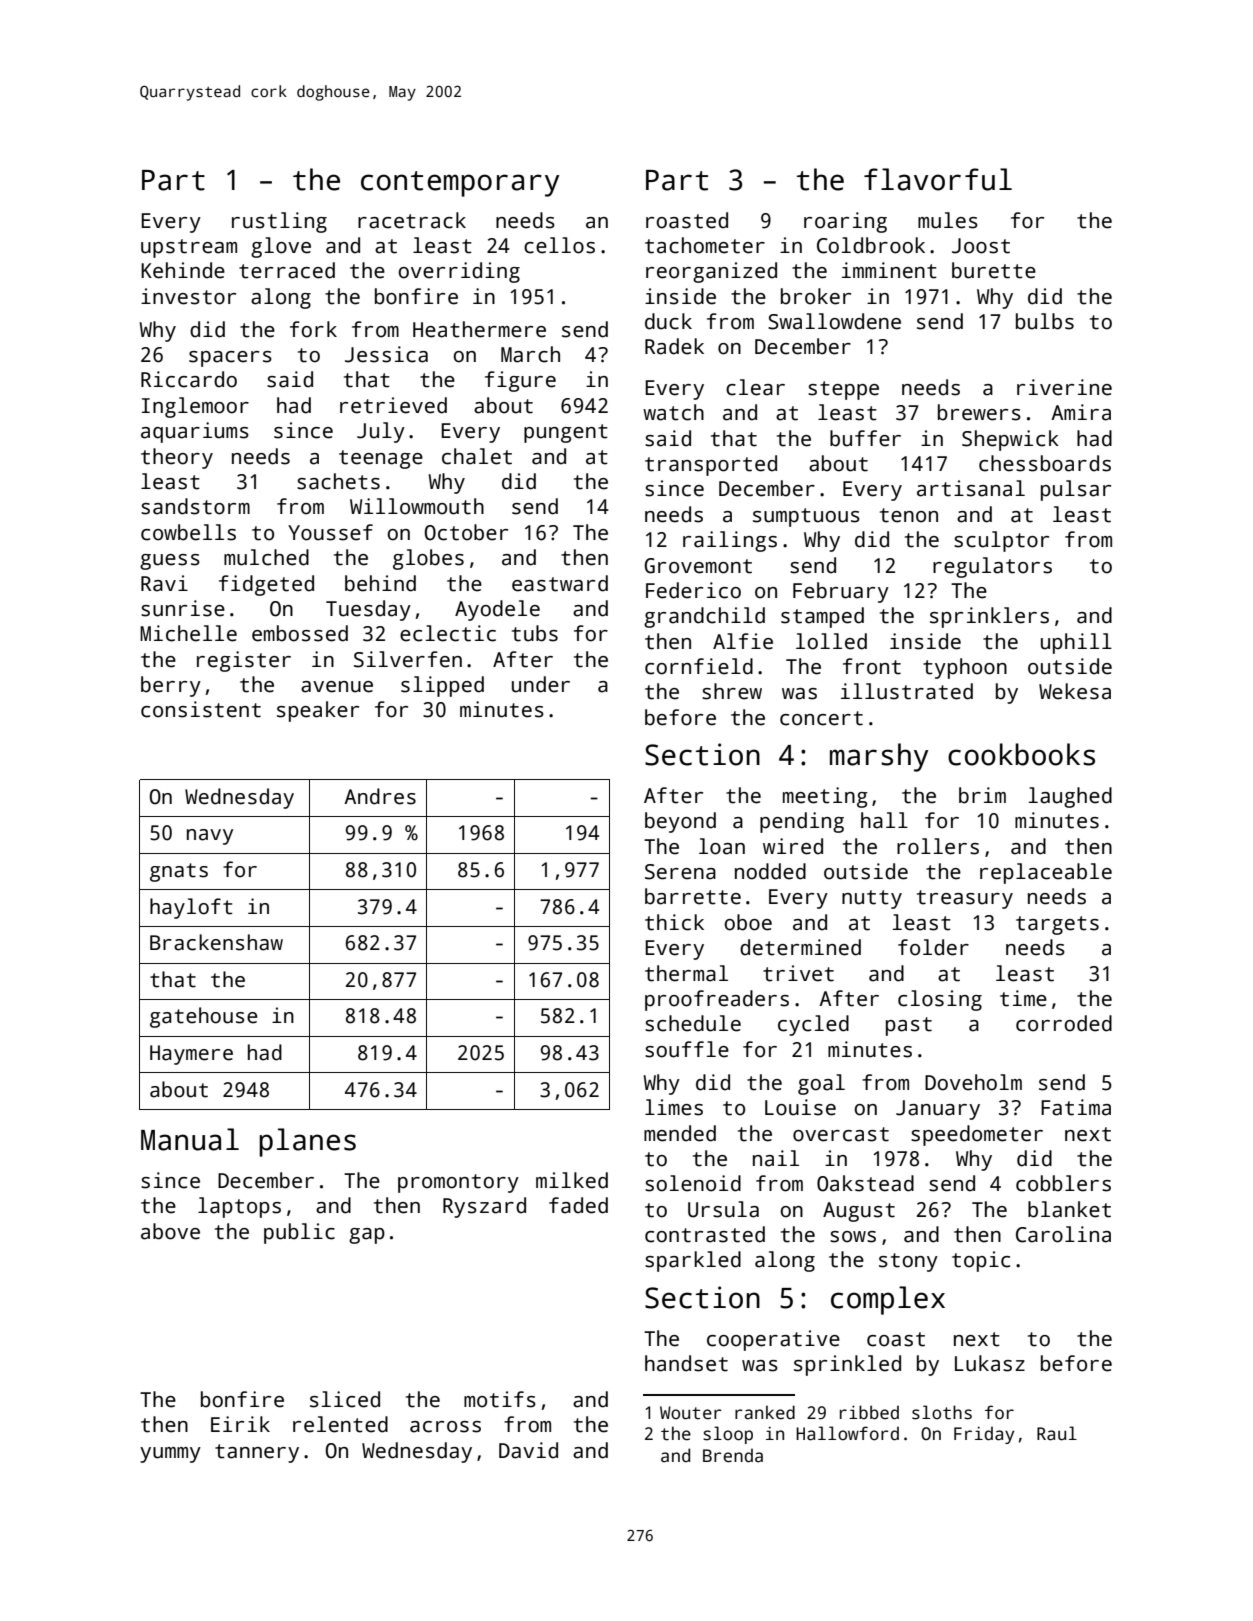  What do you see at coordinates (442, 686) in the image?
I see `slipped` at bounding box center [442, 686].
